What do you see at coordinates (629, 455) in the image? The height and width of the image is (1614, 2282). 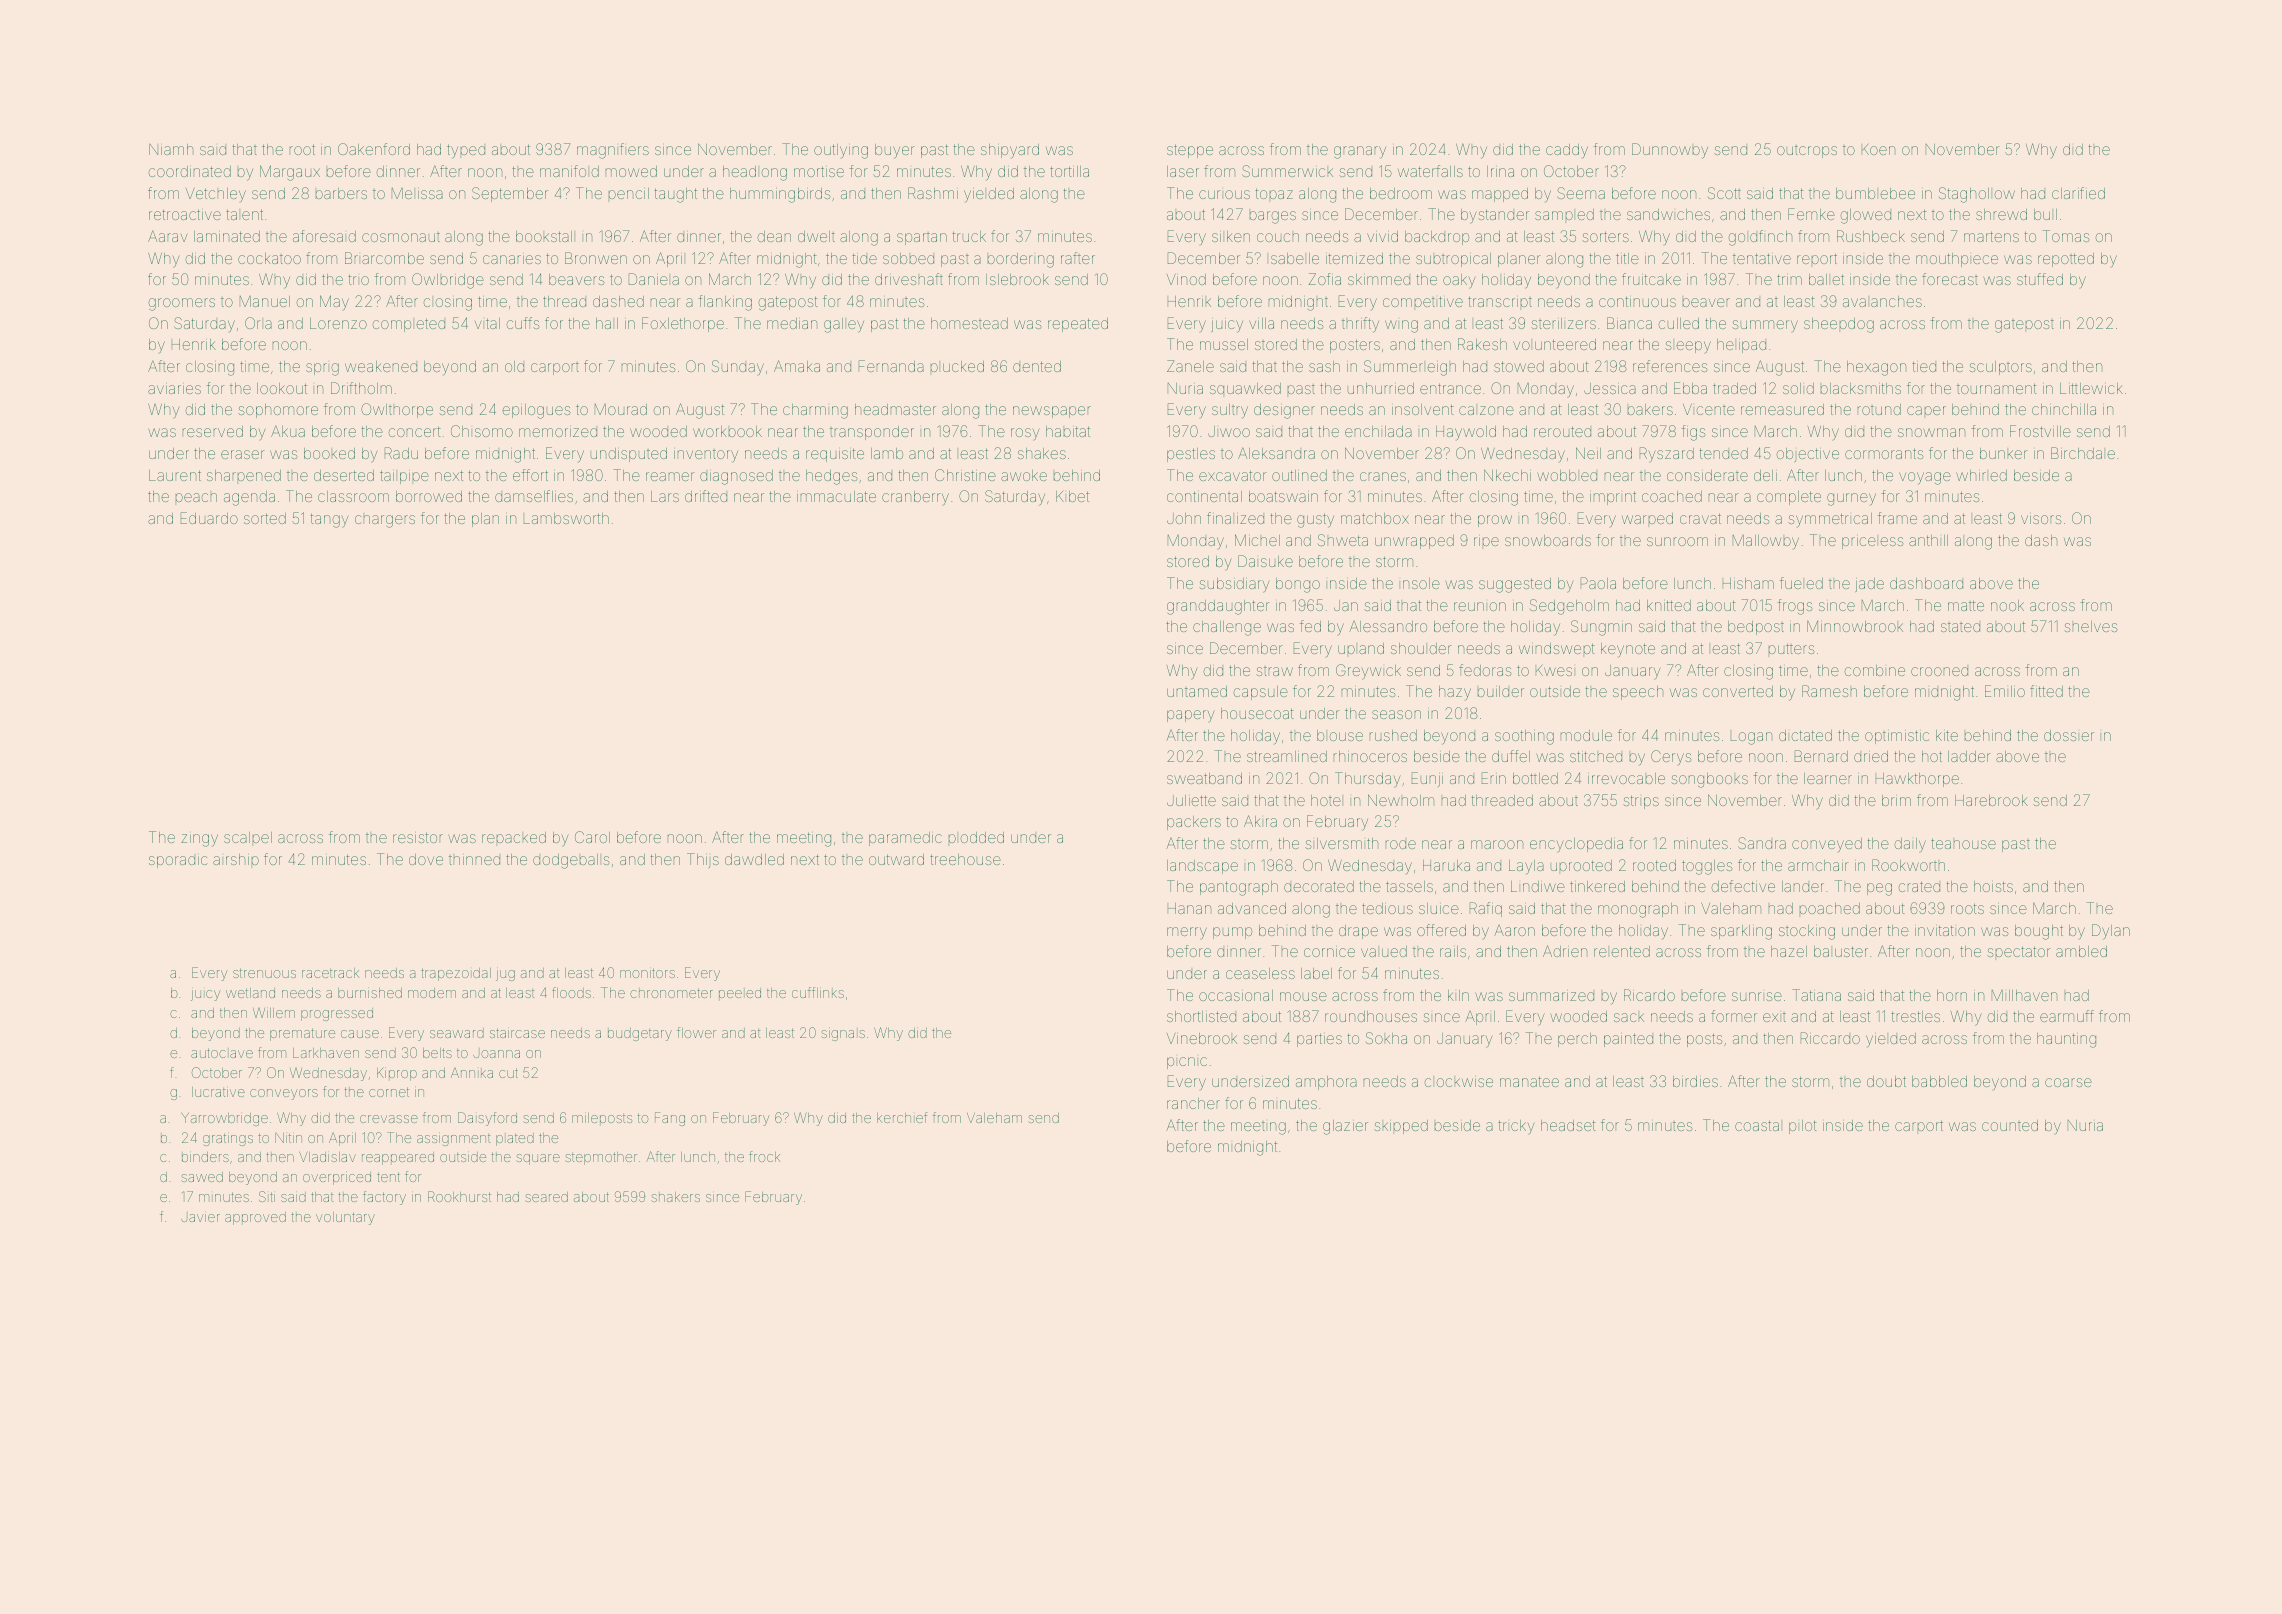 I see `undisputed` at bounding box center [629, 455].
